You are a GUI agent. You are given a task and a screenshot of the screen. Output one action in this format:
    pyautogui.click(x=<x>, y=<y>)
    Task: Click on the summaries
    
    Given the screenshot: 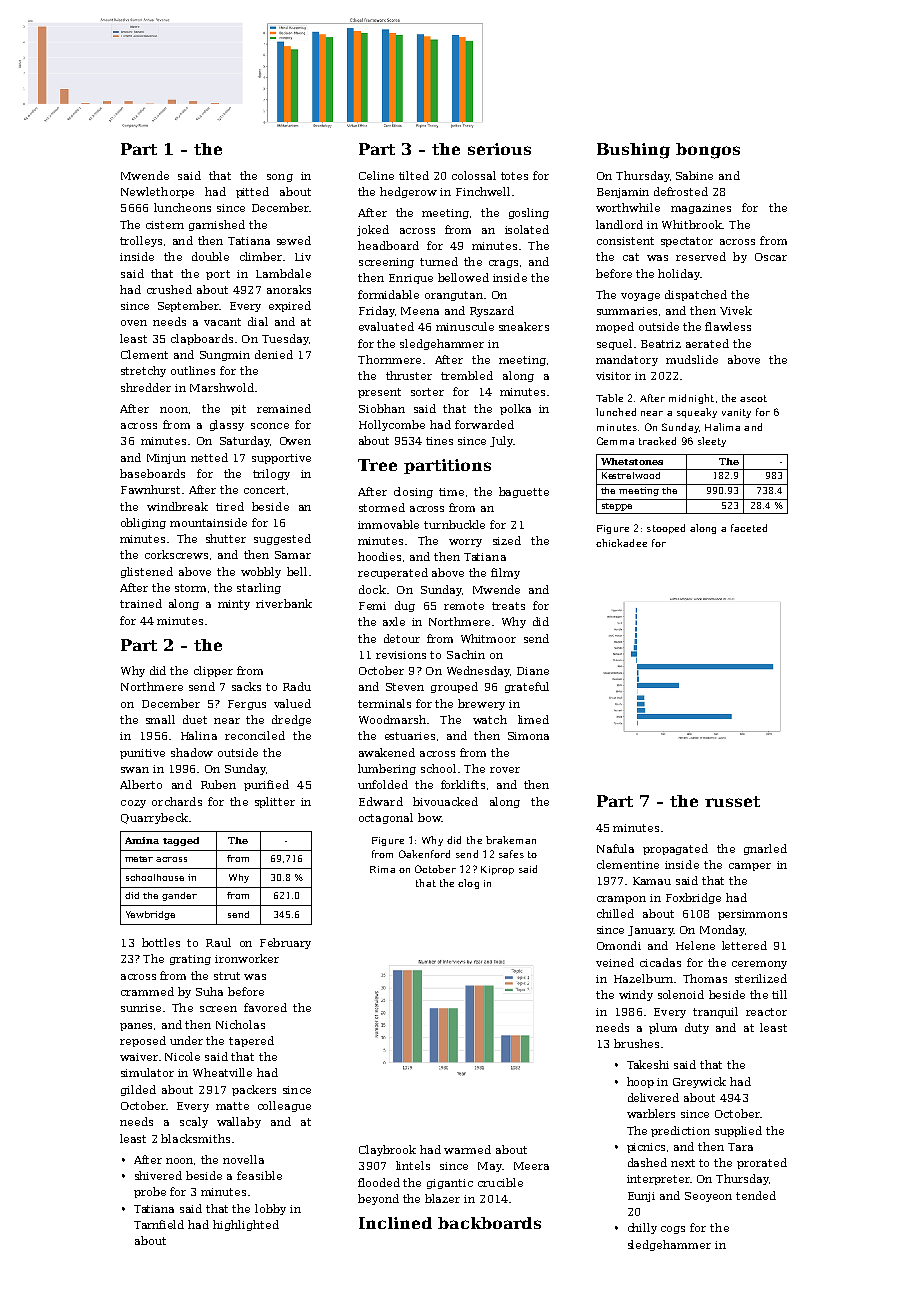 What is the action you would take?
    pyautogui.click(x=627, y=311)
